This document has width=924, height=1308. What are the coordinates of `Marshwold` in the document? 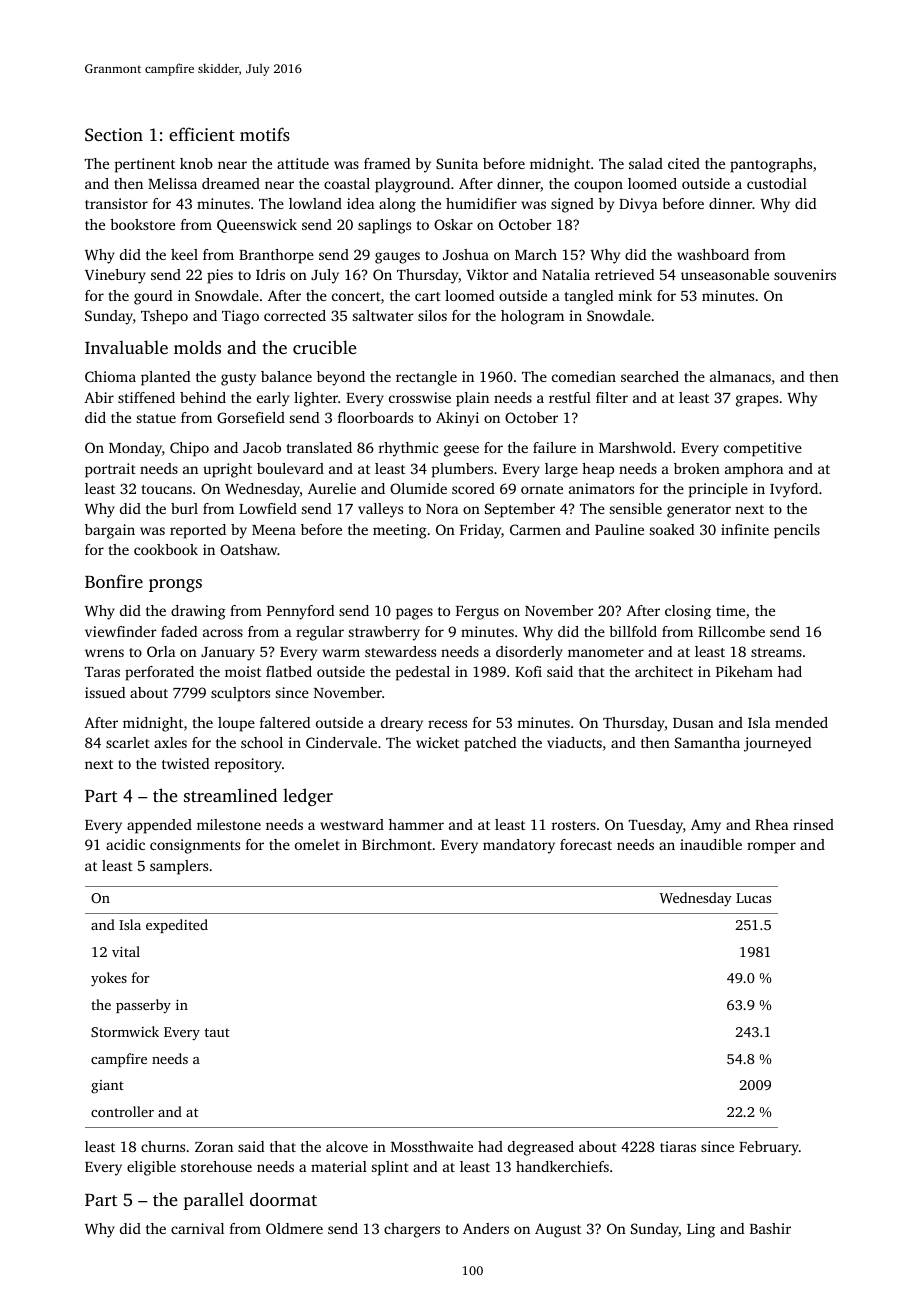 It's located at (635, 447).
